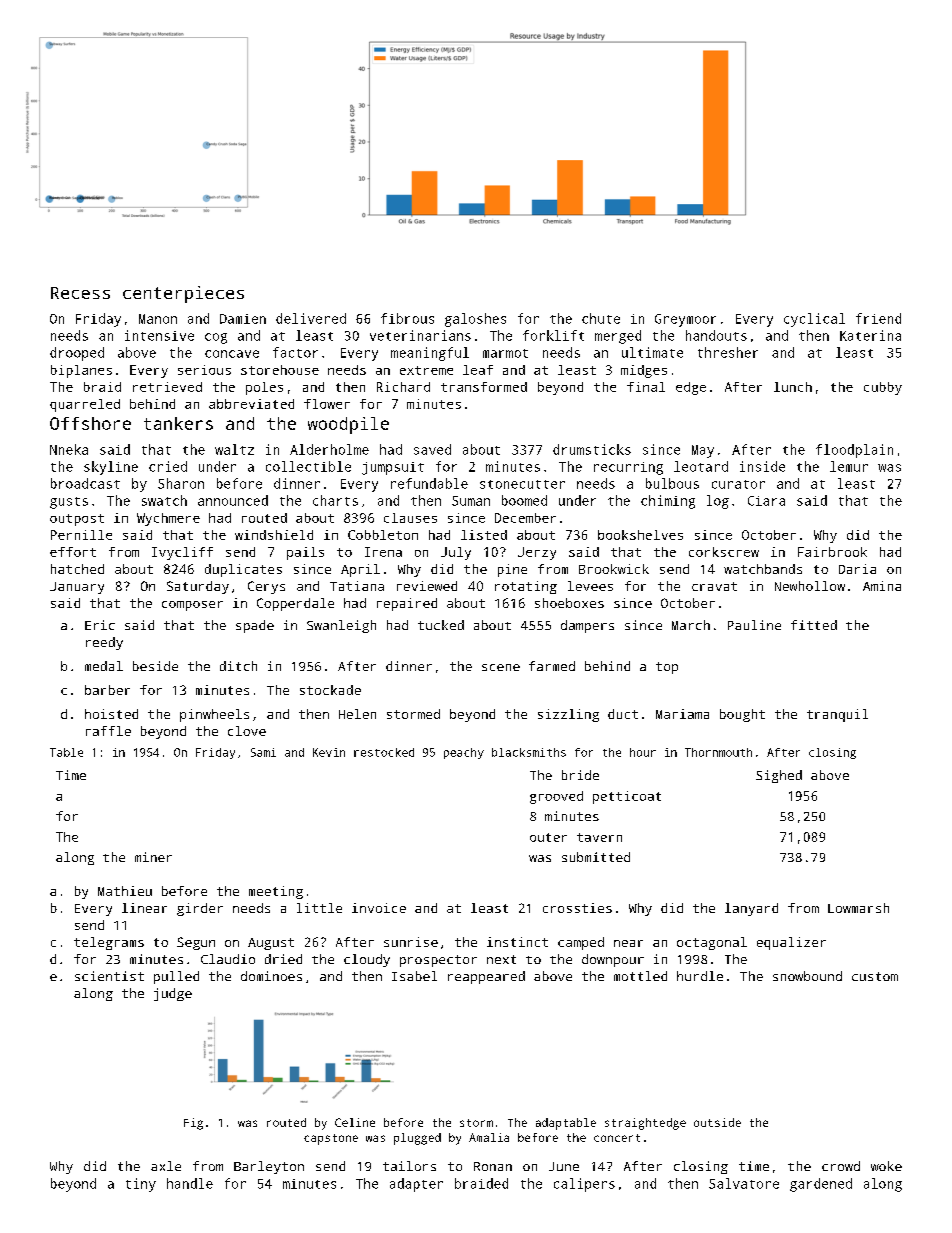 The width and height of the document is (952, 1233). I want to click on raffle, so click(108, 731).
